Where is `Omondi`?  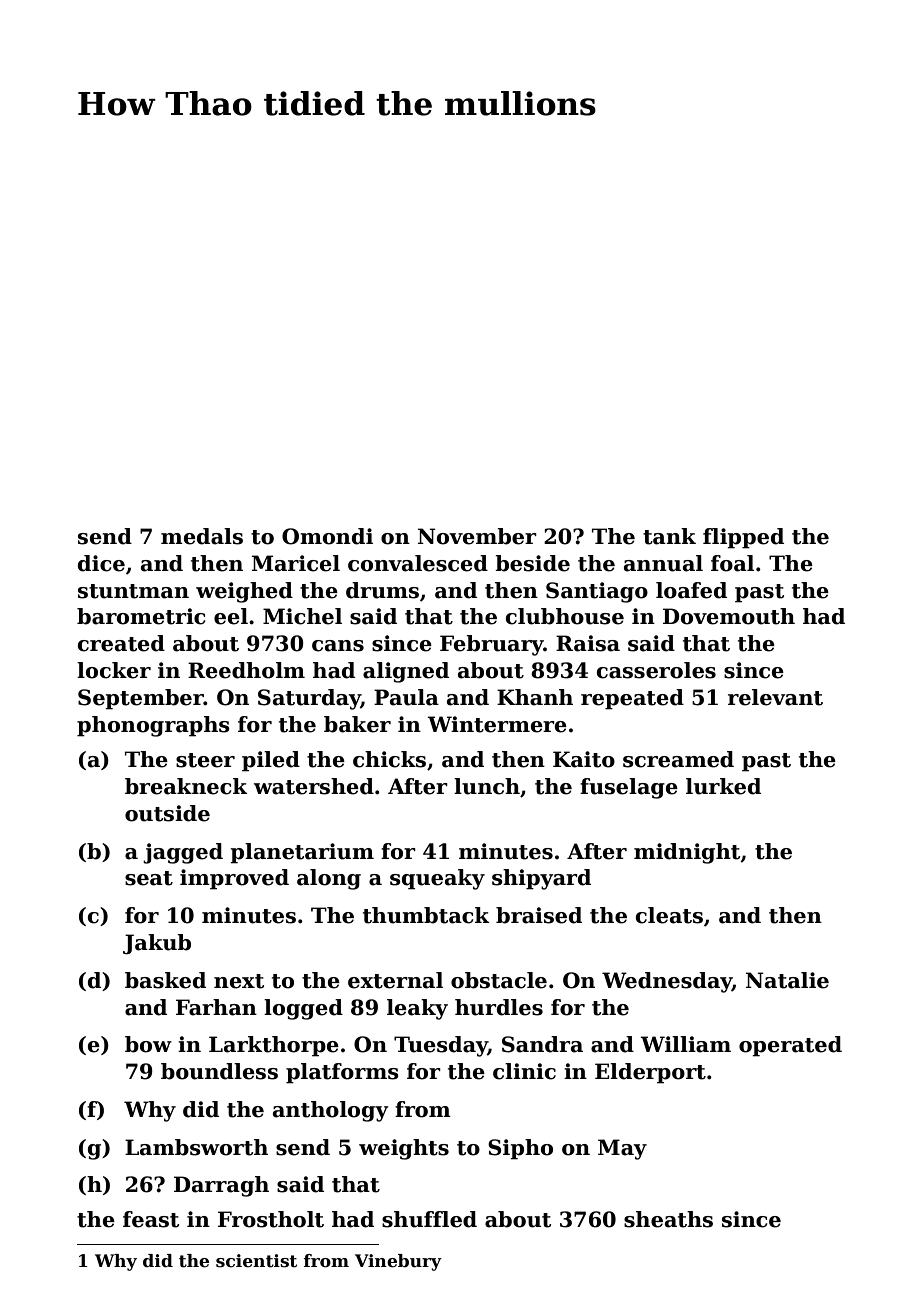
Omondi is located at coordinates (327, 536).
